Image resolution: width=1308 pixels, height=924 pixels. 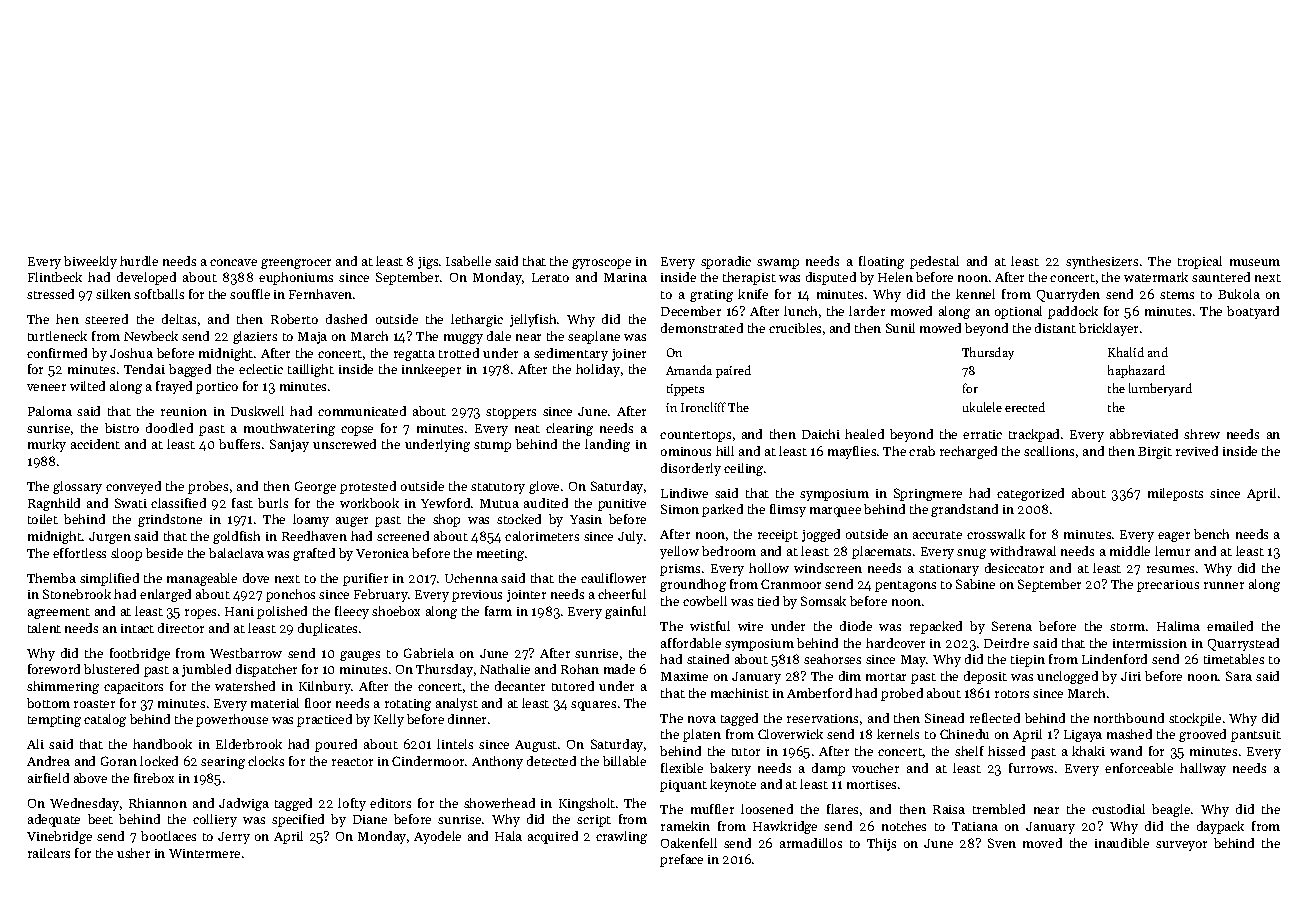 What do you see at coordinates (165, 595) in the screenshot?
I see `enlarged` at bounding box center [165, 595].
